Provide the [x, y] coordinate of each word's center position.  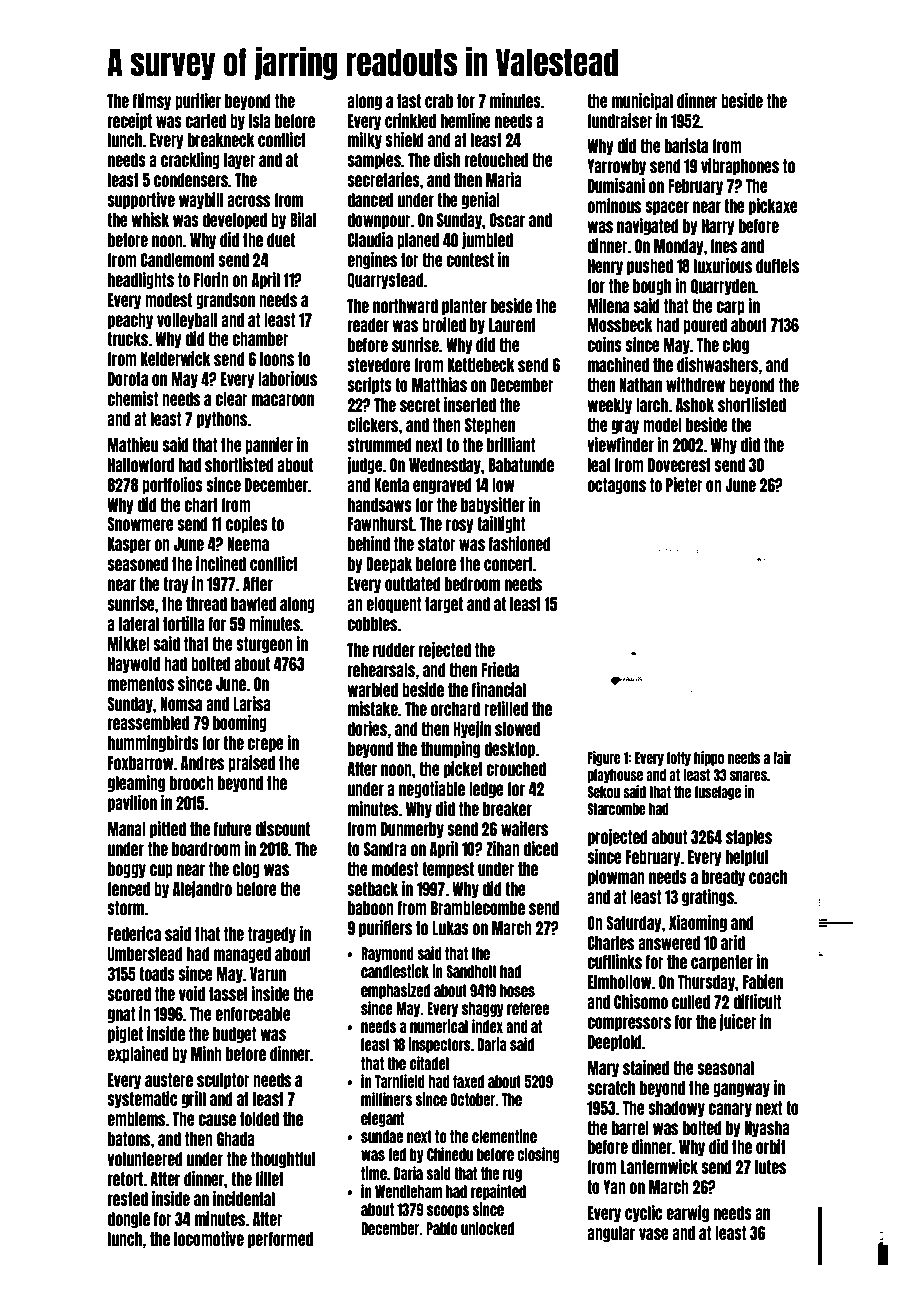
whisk [150, 219]
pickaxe [773, 206]
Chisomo [641, 1001]
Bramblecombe [478, 908]
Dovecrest [679, 465]
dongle [128, 1220]
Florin [211, 279]
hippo [709, 758]
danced [370, 200]
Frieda [500, 669]
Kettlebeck [481, 365]
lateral [139, 624]
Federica [134, 933]
